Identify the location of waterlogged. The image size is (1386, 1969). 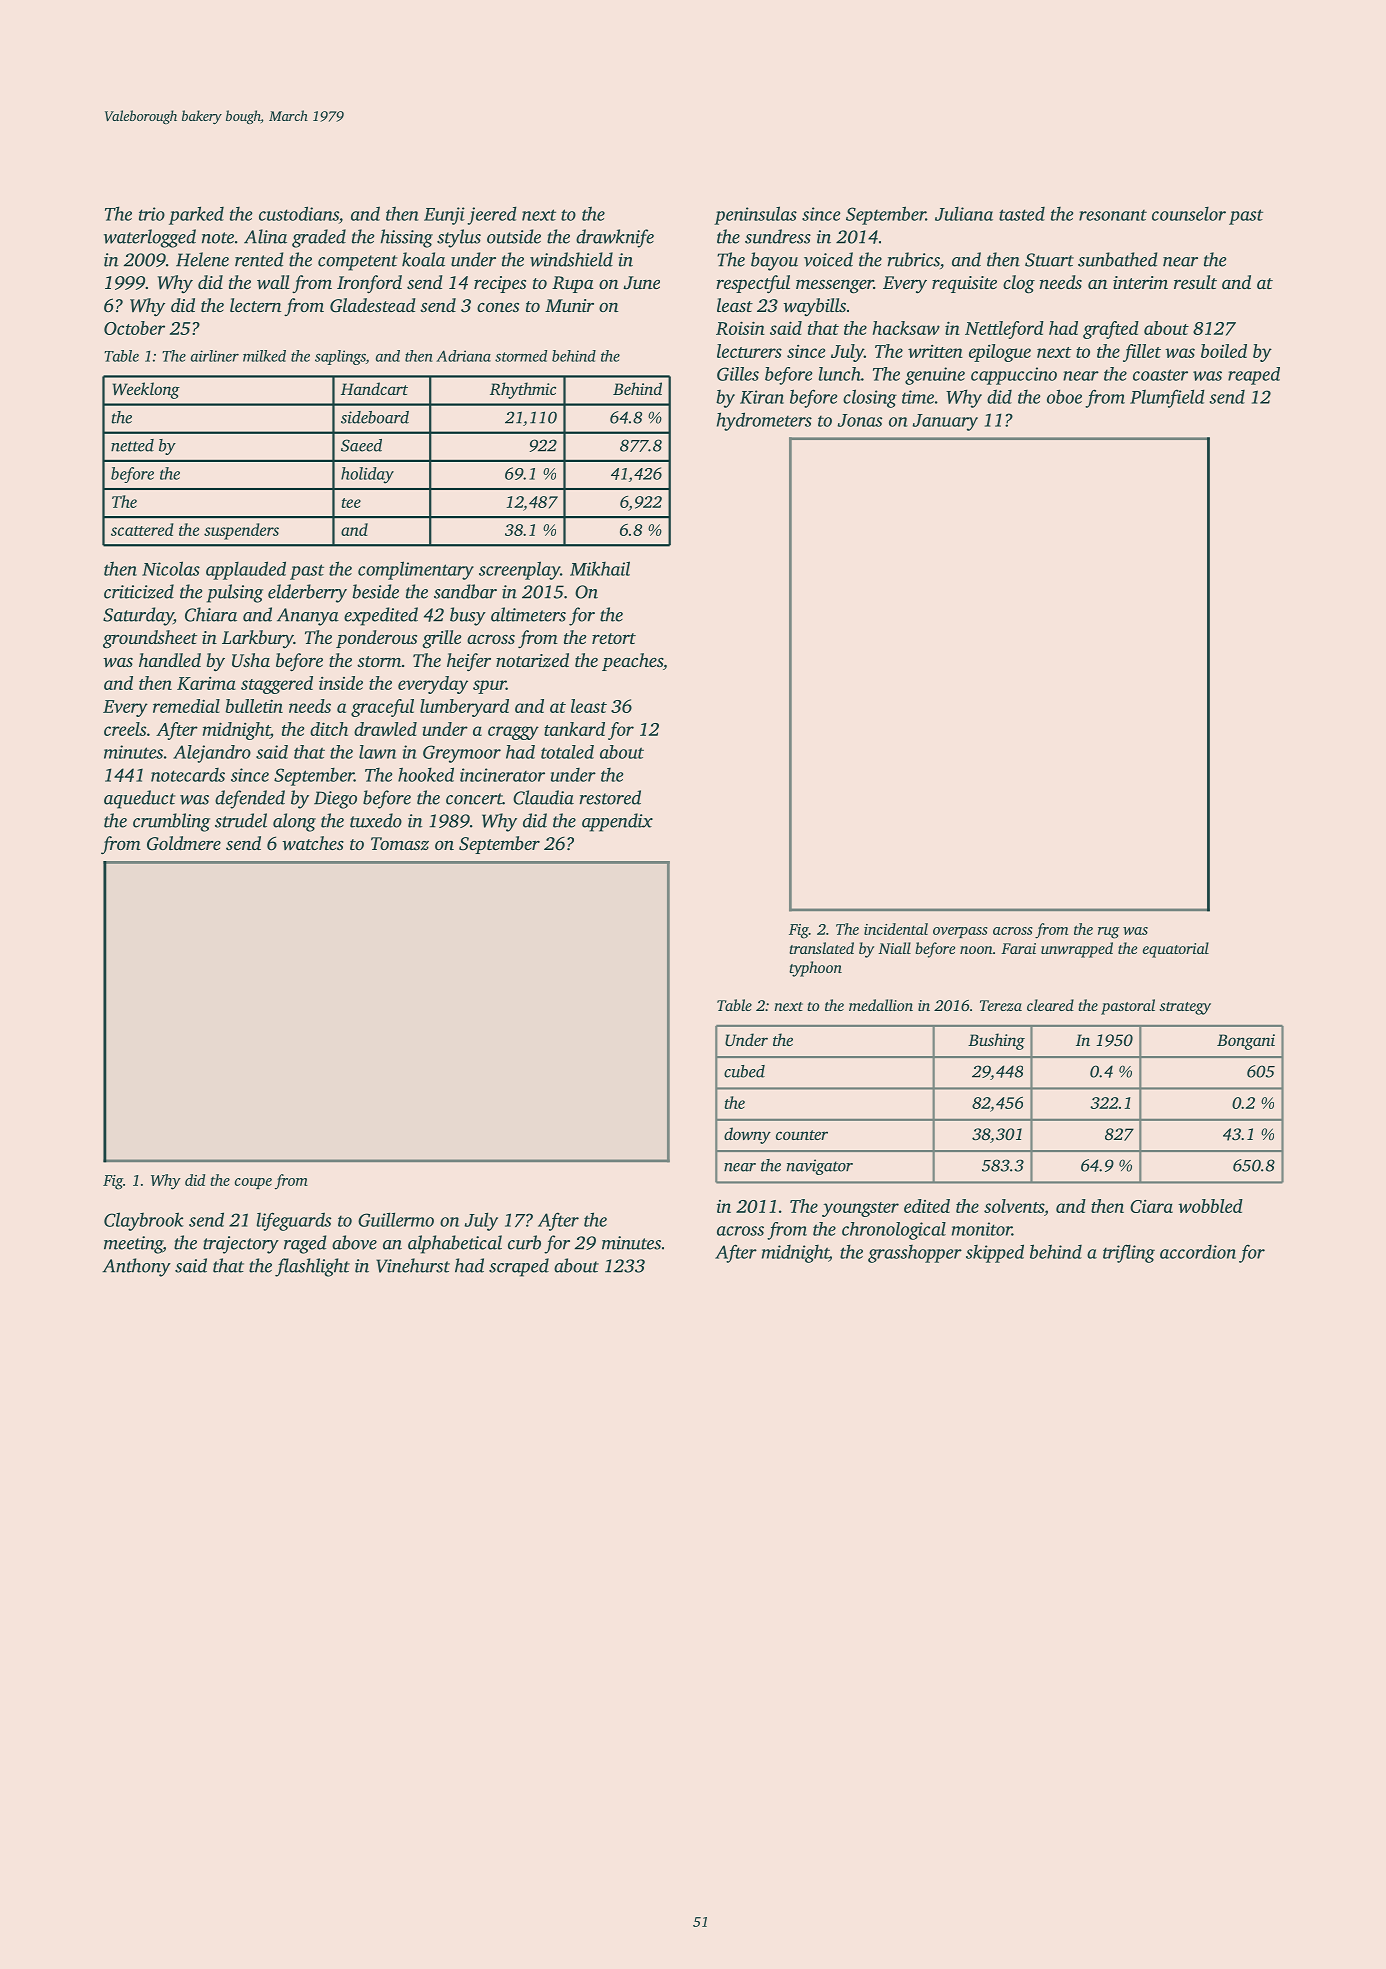
(150, 238).
